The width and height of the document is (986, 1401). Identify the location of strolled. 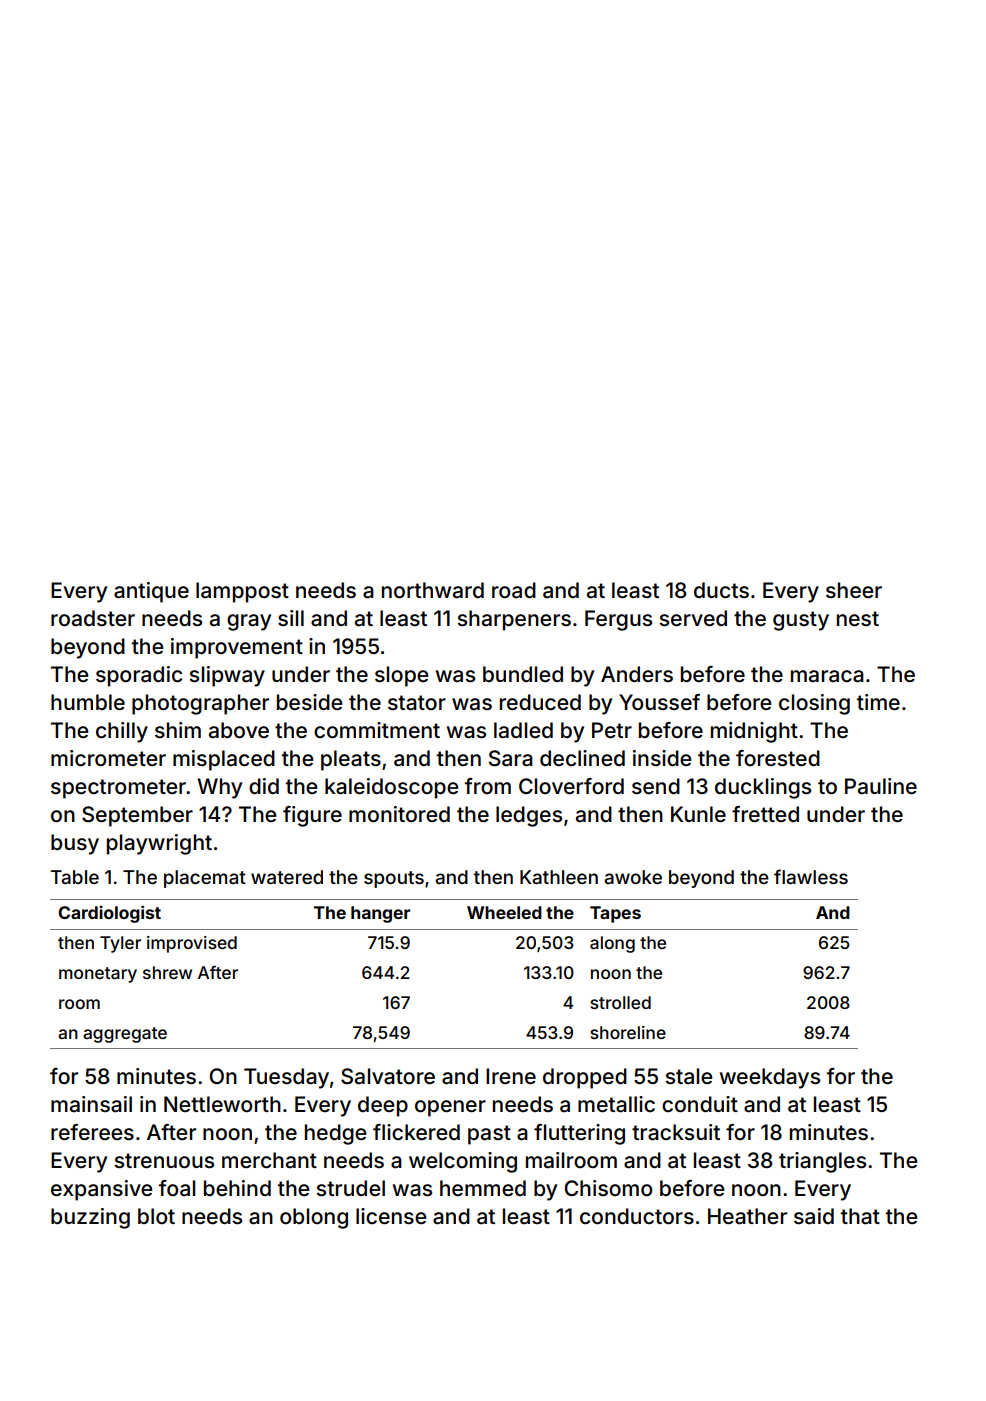
(620, 1002).
